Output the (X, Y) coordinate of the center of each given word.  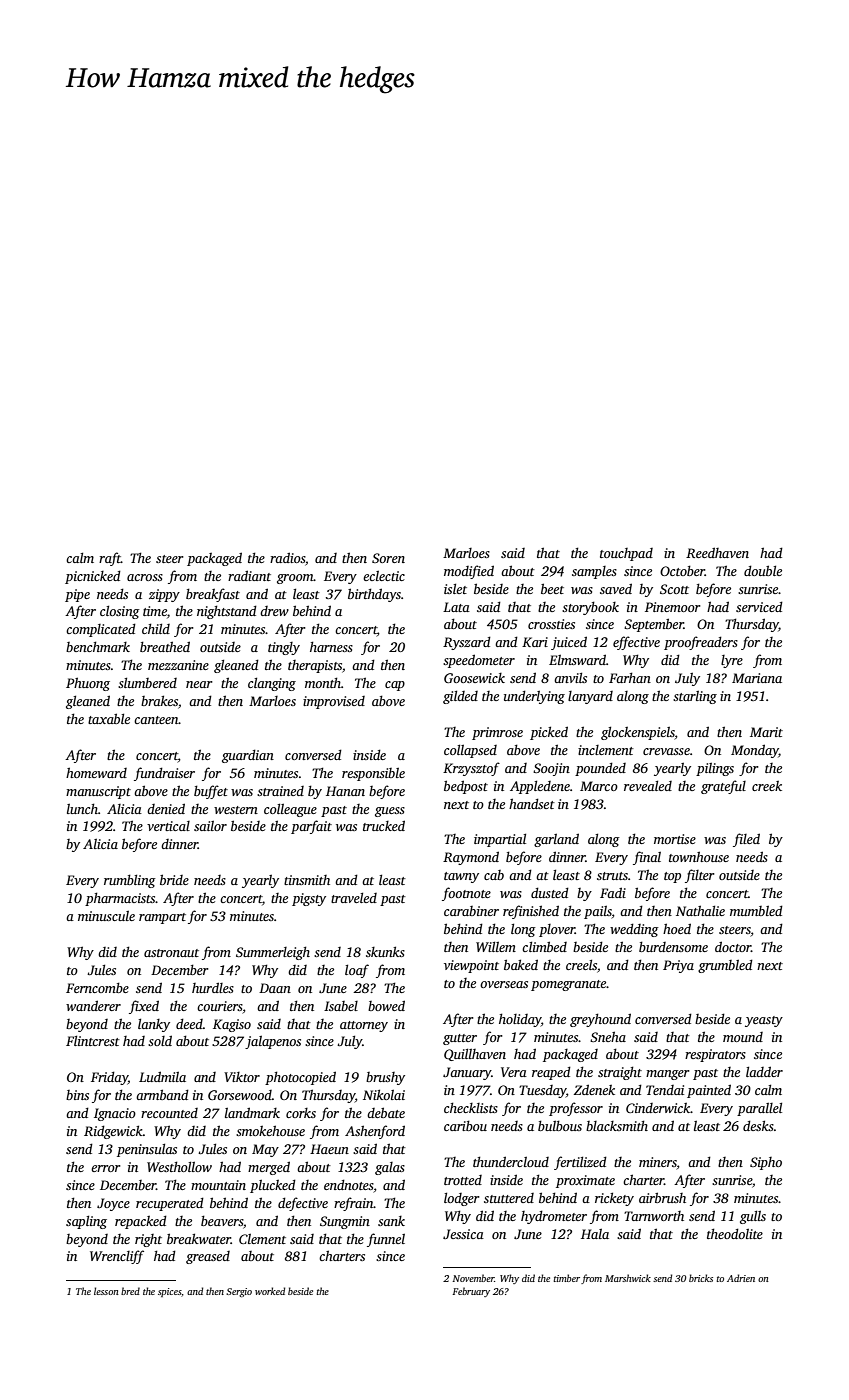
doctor (733, 946)
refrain (354, 1204)
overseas (504, 984)
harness (331, 646)
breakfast (213, 595)
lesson (106, 1291)
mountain (218, 1185)
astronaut (171, 953)
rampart (162, 918)
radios (287, 557)
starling (695, 697)
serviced (759, 606)
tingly (284, 648)
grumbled (725, 966)
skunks (385, 951)
